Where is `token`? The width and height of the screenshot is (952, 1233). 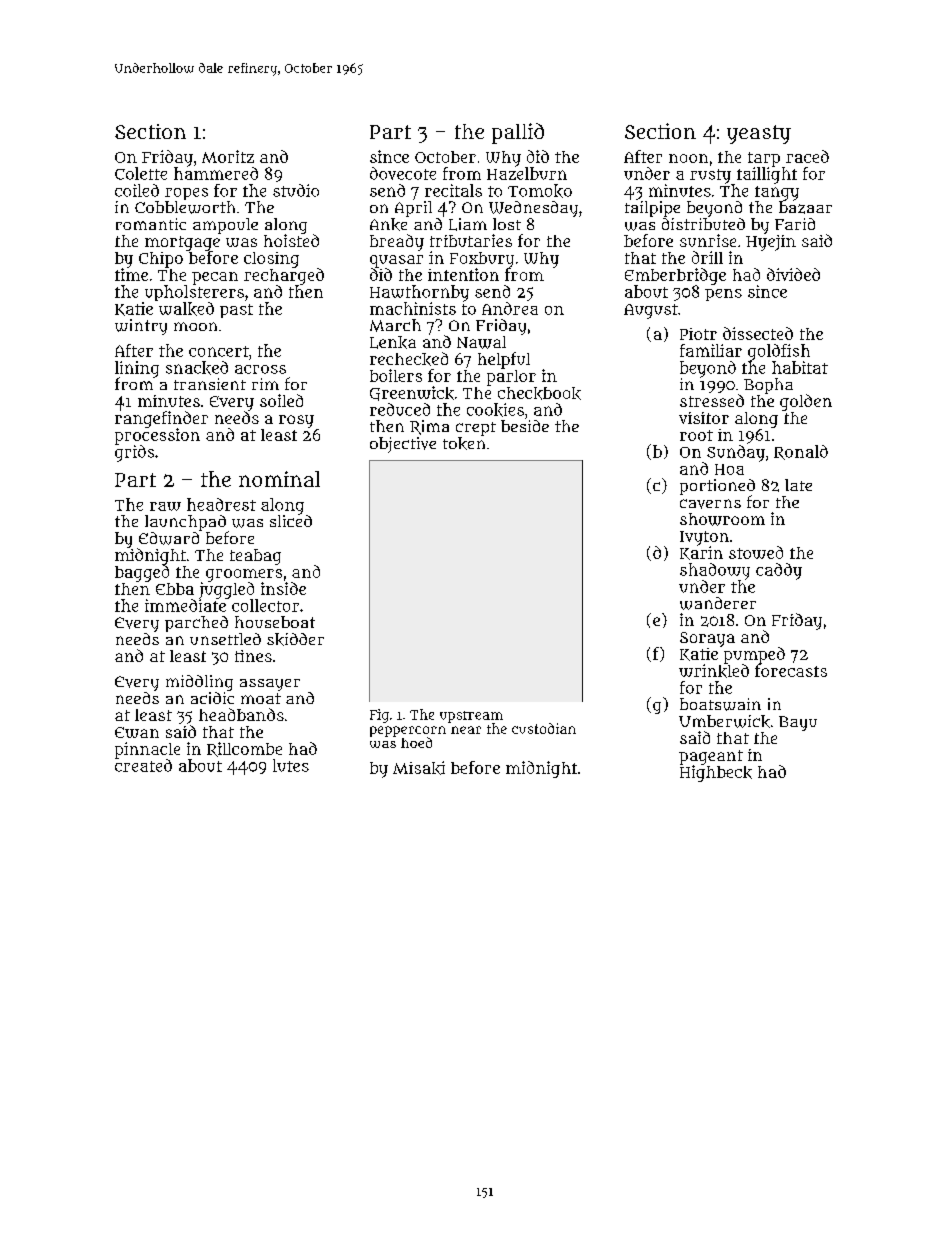 token is located at coordinates (464, 443).
